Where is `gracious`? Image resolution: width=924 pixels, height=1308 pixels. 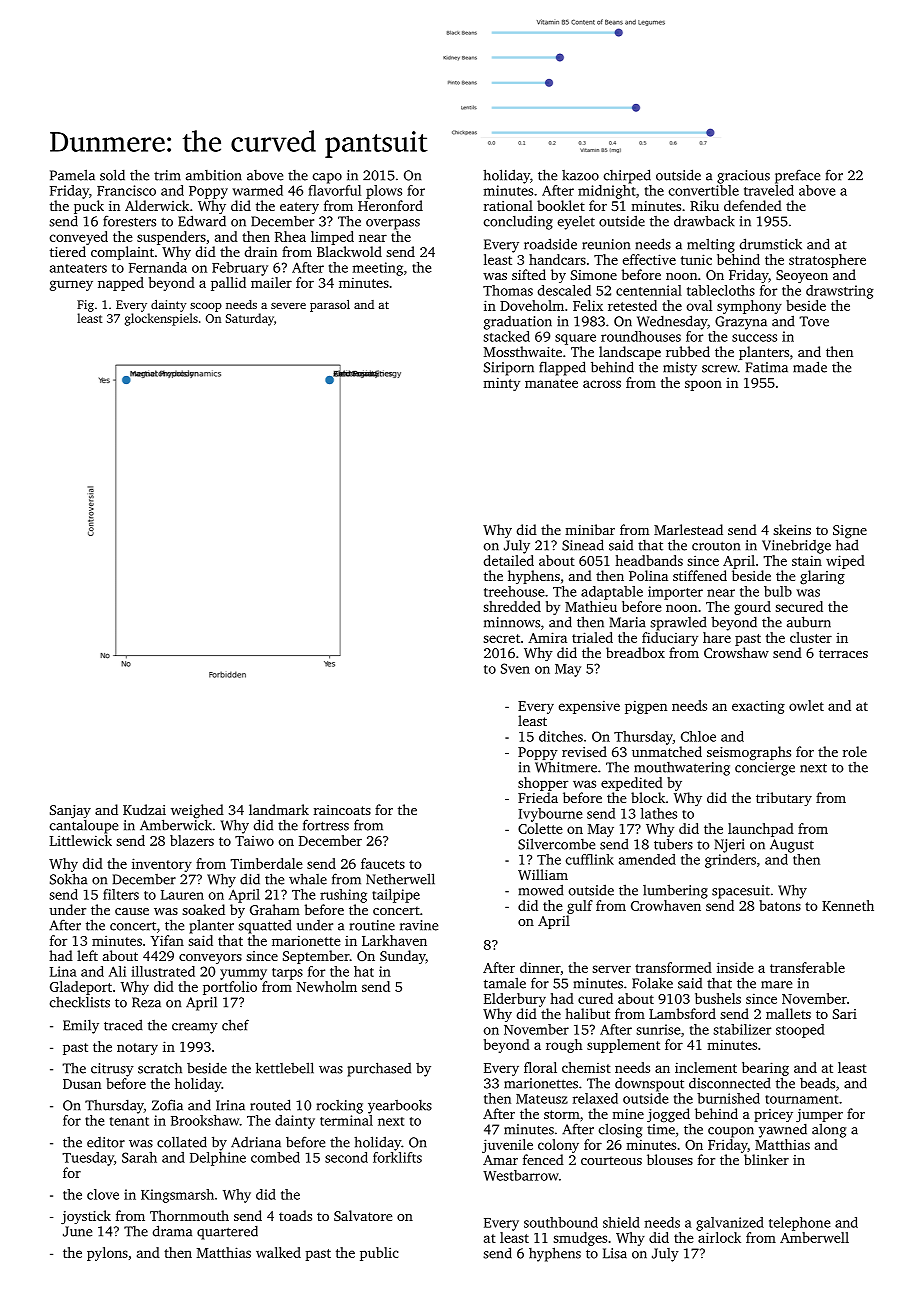
gracious is located at coordinates (743, 177).
